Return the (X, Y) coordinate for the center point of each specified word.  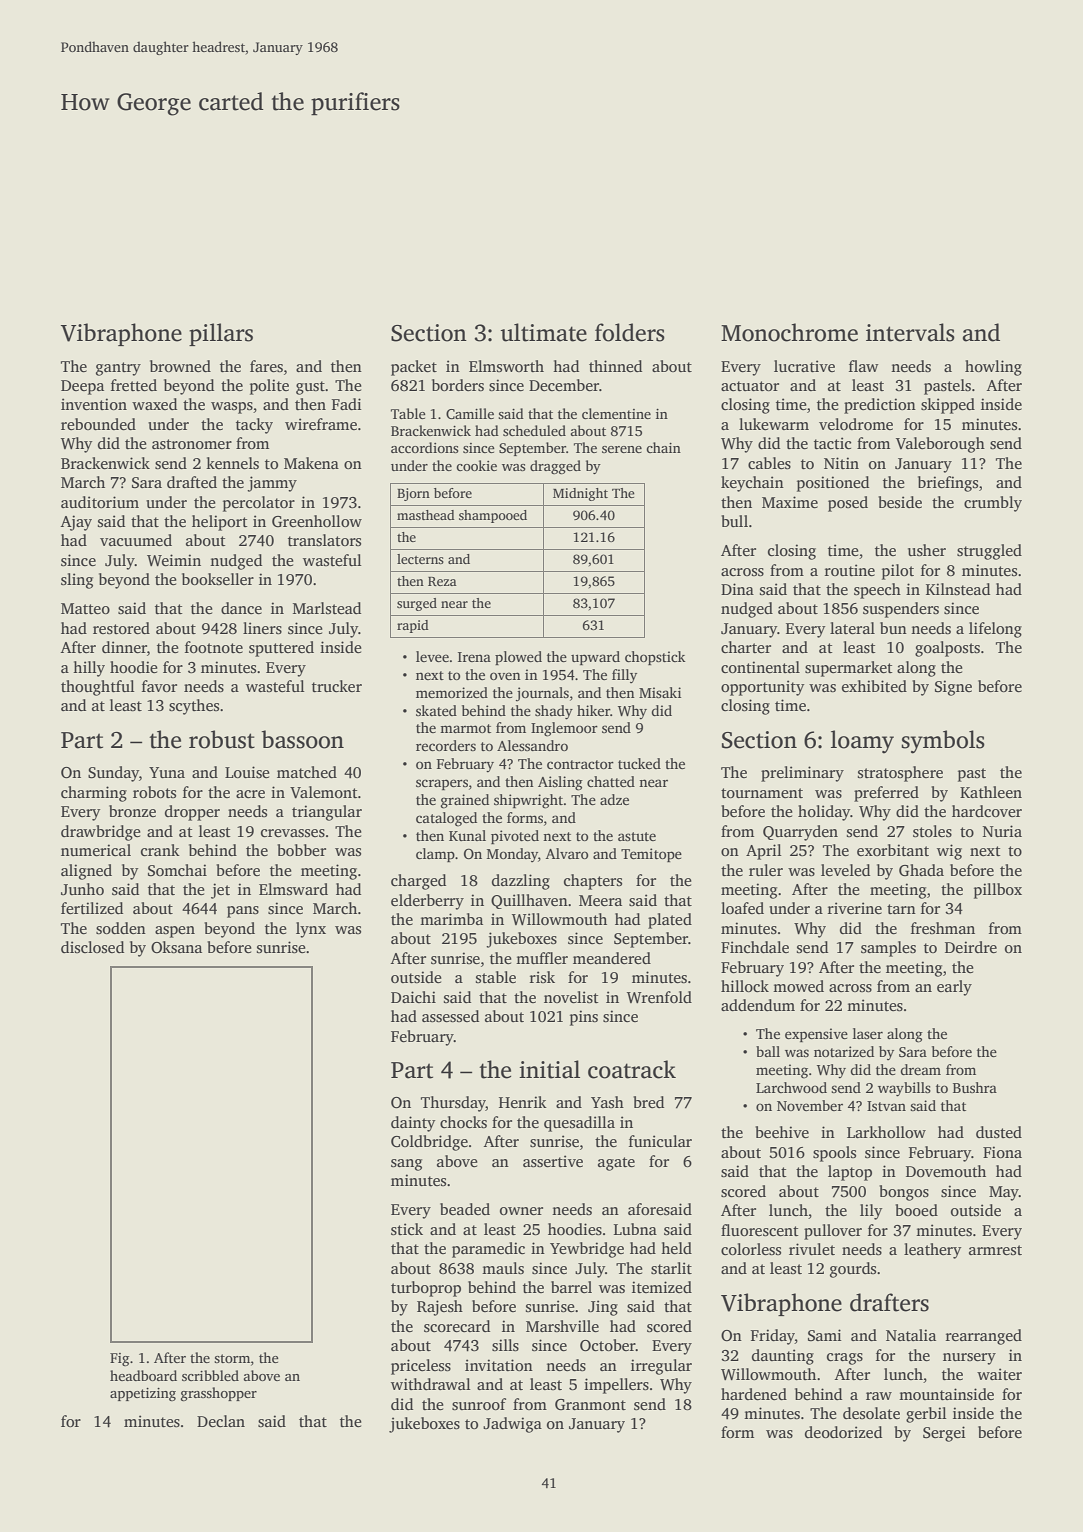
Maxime (790, 502)
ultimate (543, 332)
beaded (465, 1209)
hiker (593, 710)
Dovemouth (946, 1171)
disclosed (92, 947)
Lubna (635, 1229)
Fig (119, 1359)
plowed (518, 658)
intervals (910, 332)
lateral (852, 628)
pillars (221, 334)
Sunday (113, 774)
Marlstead (327, 608)
